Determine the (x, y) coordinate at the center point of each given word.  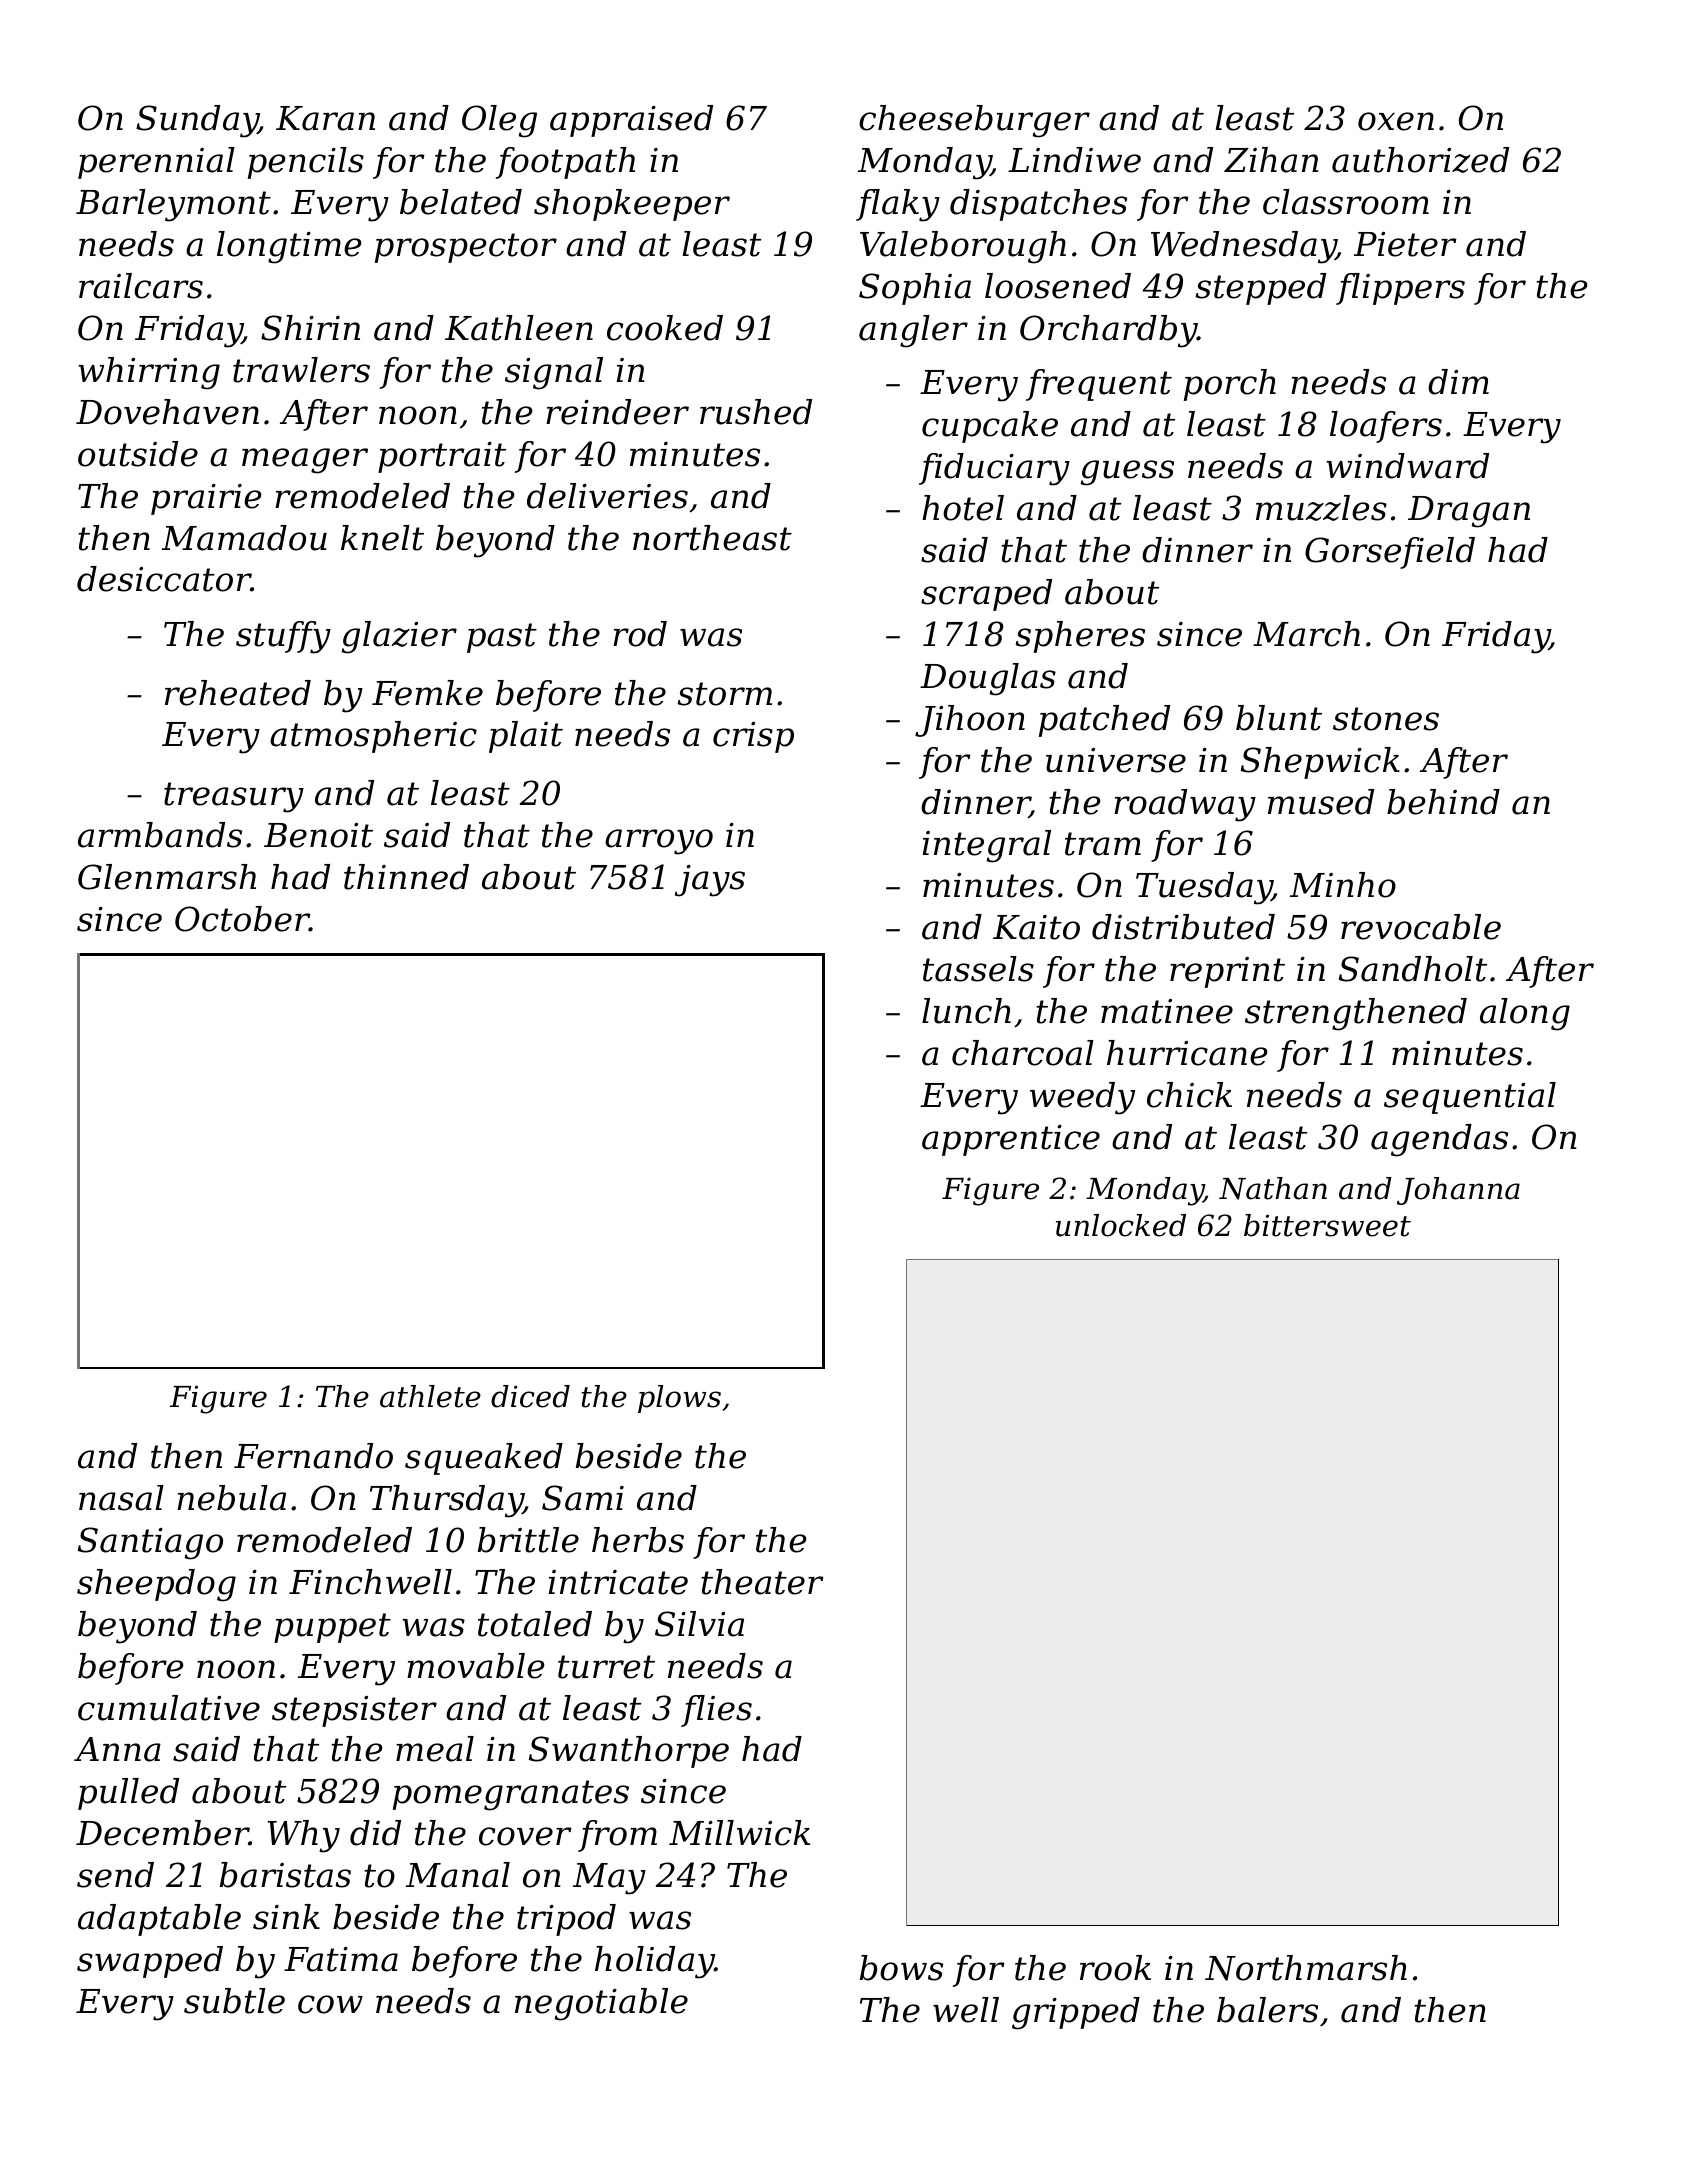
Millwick (739, 1833)
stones (1386, 719)
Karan (325, 118)
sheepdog (156, 1585)
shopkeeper (632, 205)
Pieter (1405, 244)
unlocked (1121, 1225)
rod (640, 634)
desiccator (164, 579)
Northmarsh (1306, 1968)
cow (330, 2004)
